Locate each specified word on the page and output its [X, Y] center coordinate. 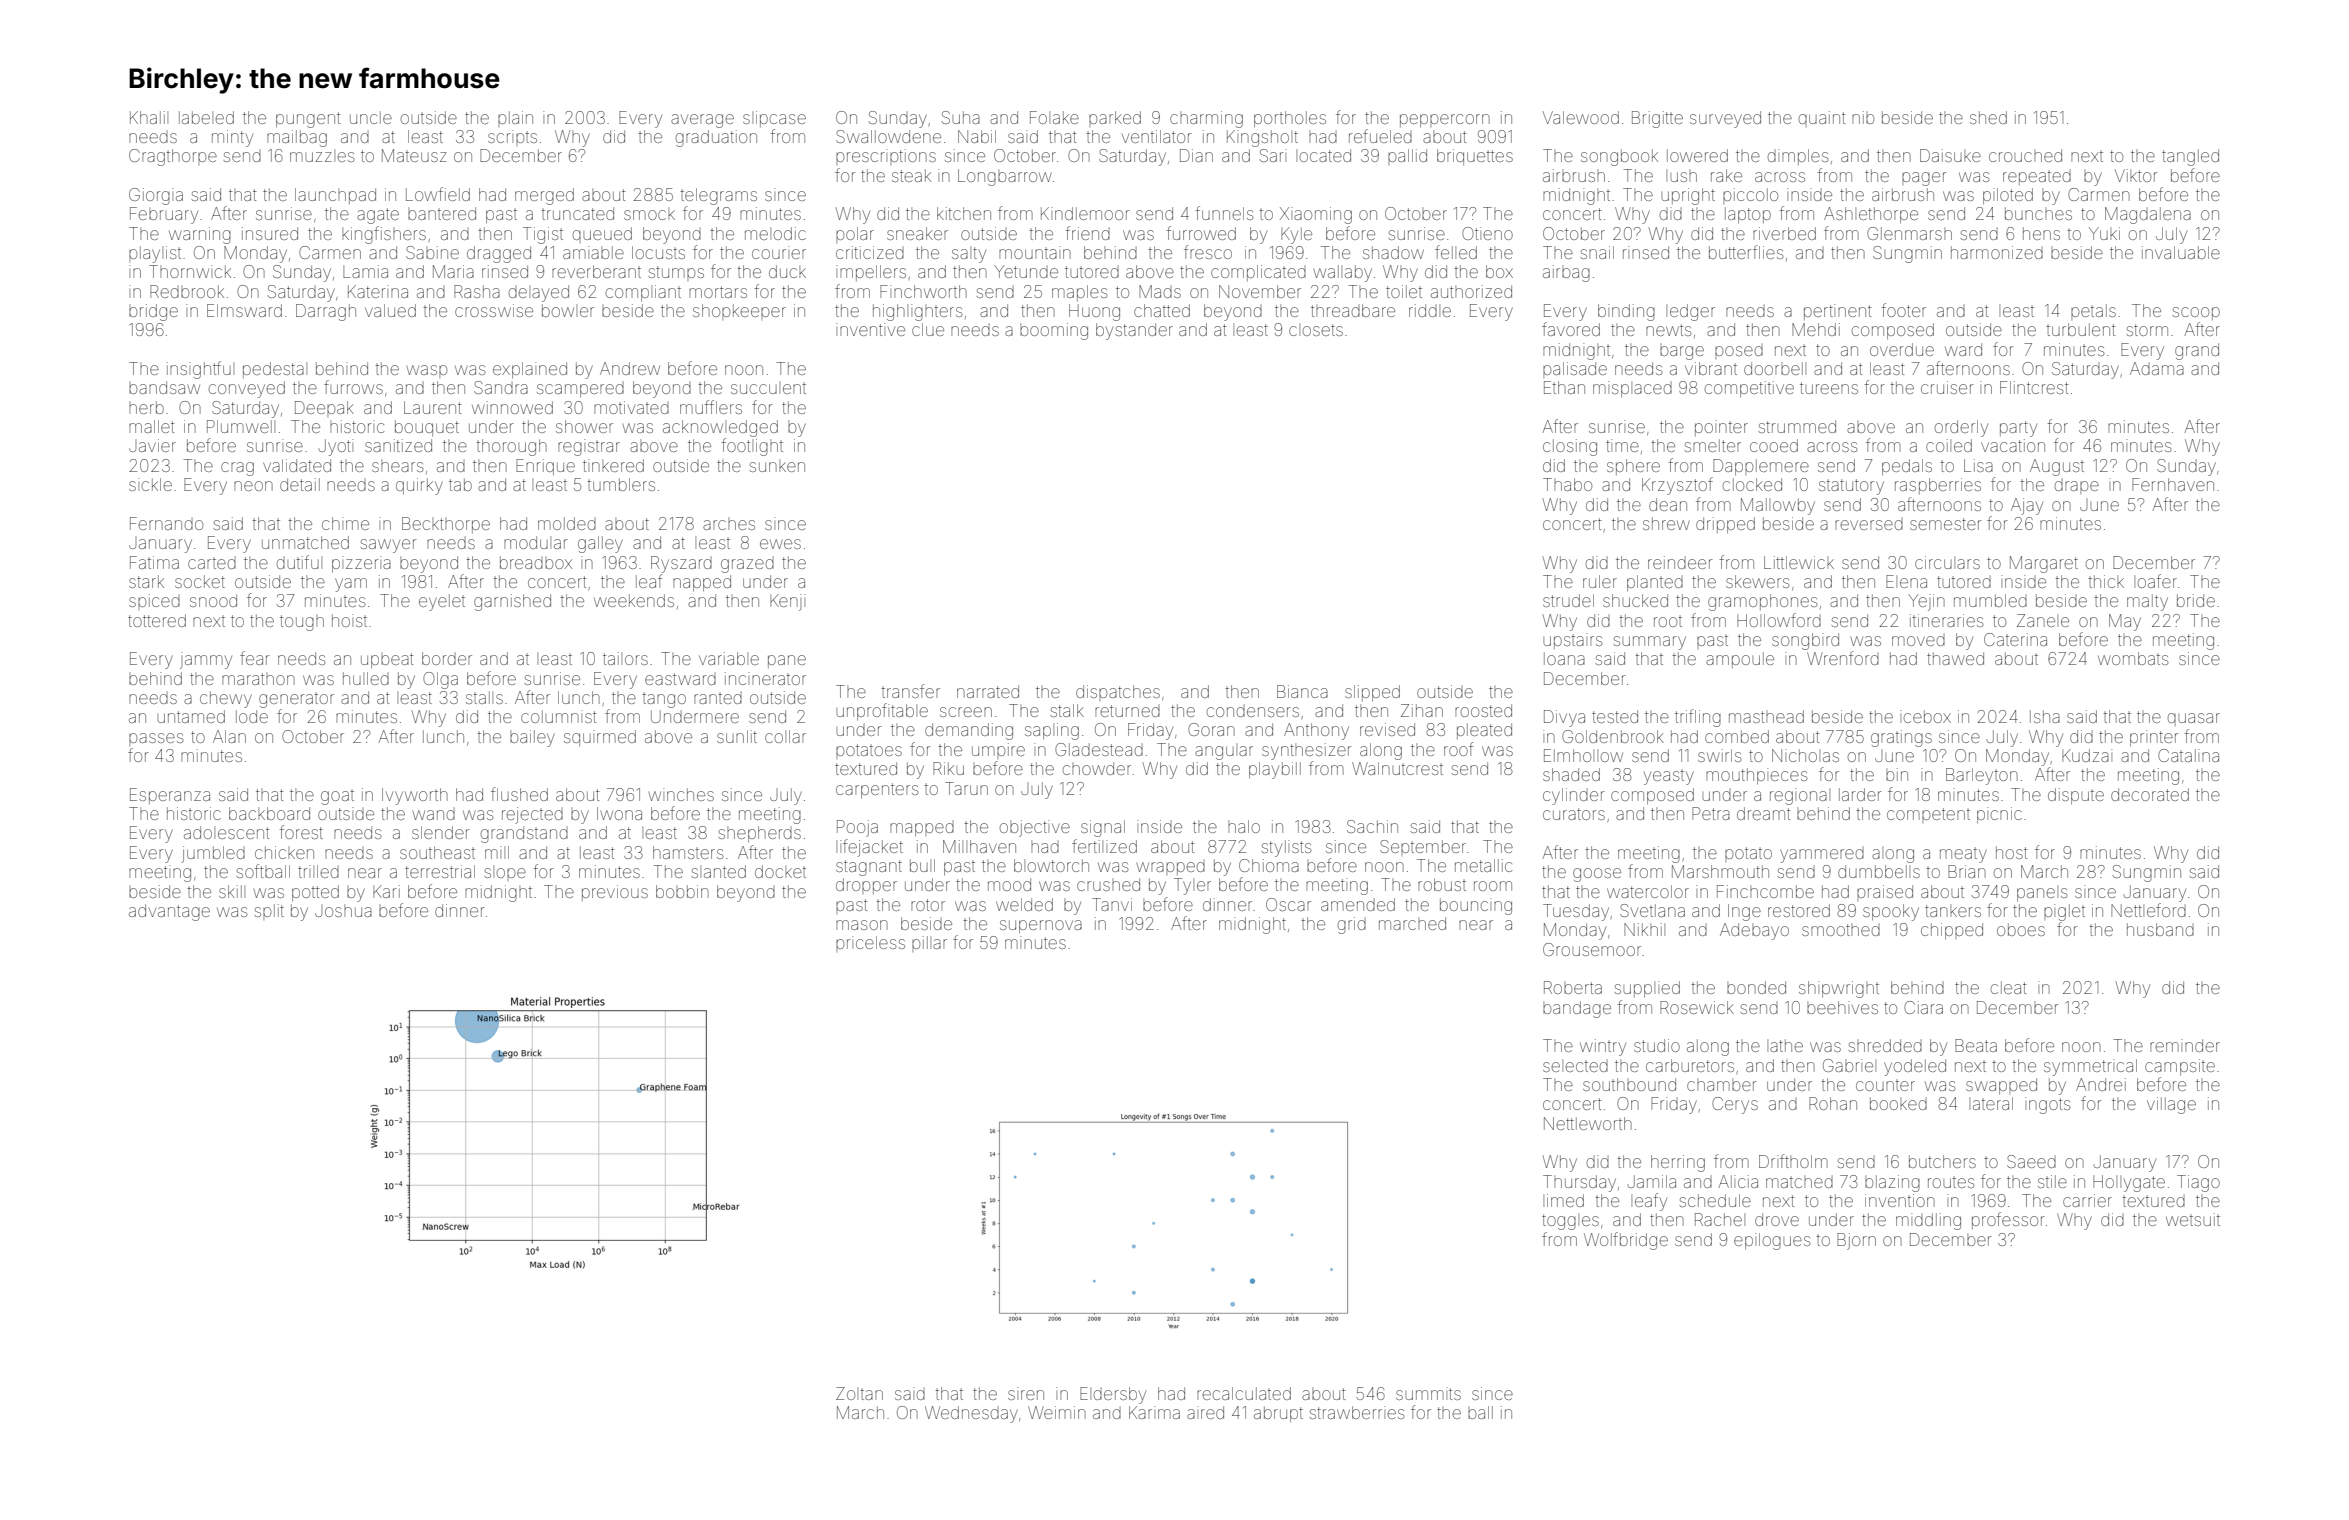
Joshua [343, 911]
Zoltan [859, 1393]
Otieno [1487, 233]
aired [1205, 1412]
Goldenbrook [1613, 736]
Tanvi [1112, 904]
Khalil [149, 117]
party [2018, 429]
